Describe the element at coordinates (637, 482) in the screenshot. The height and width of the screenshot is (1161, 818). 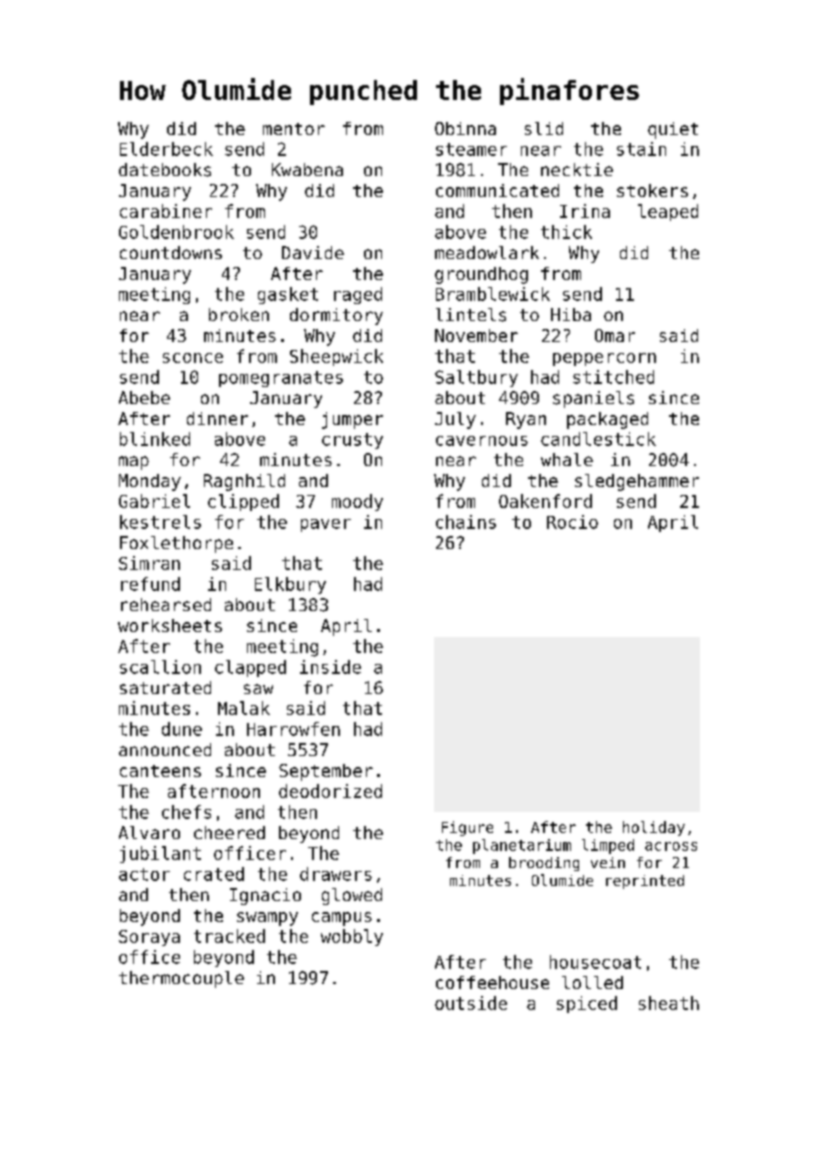
I see `sledgehammer` at that location.
